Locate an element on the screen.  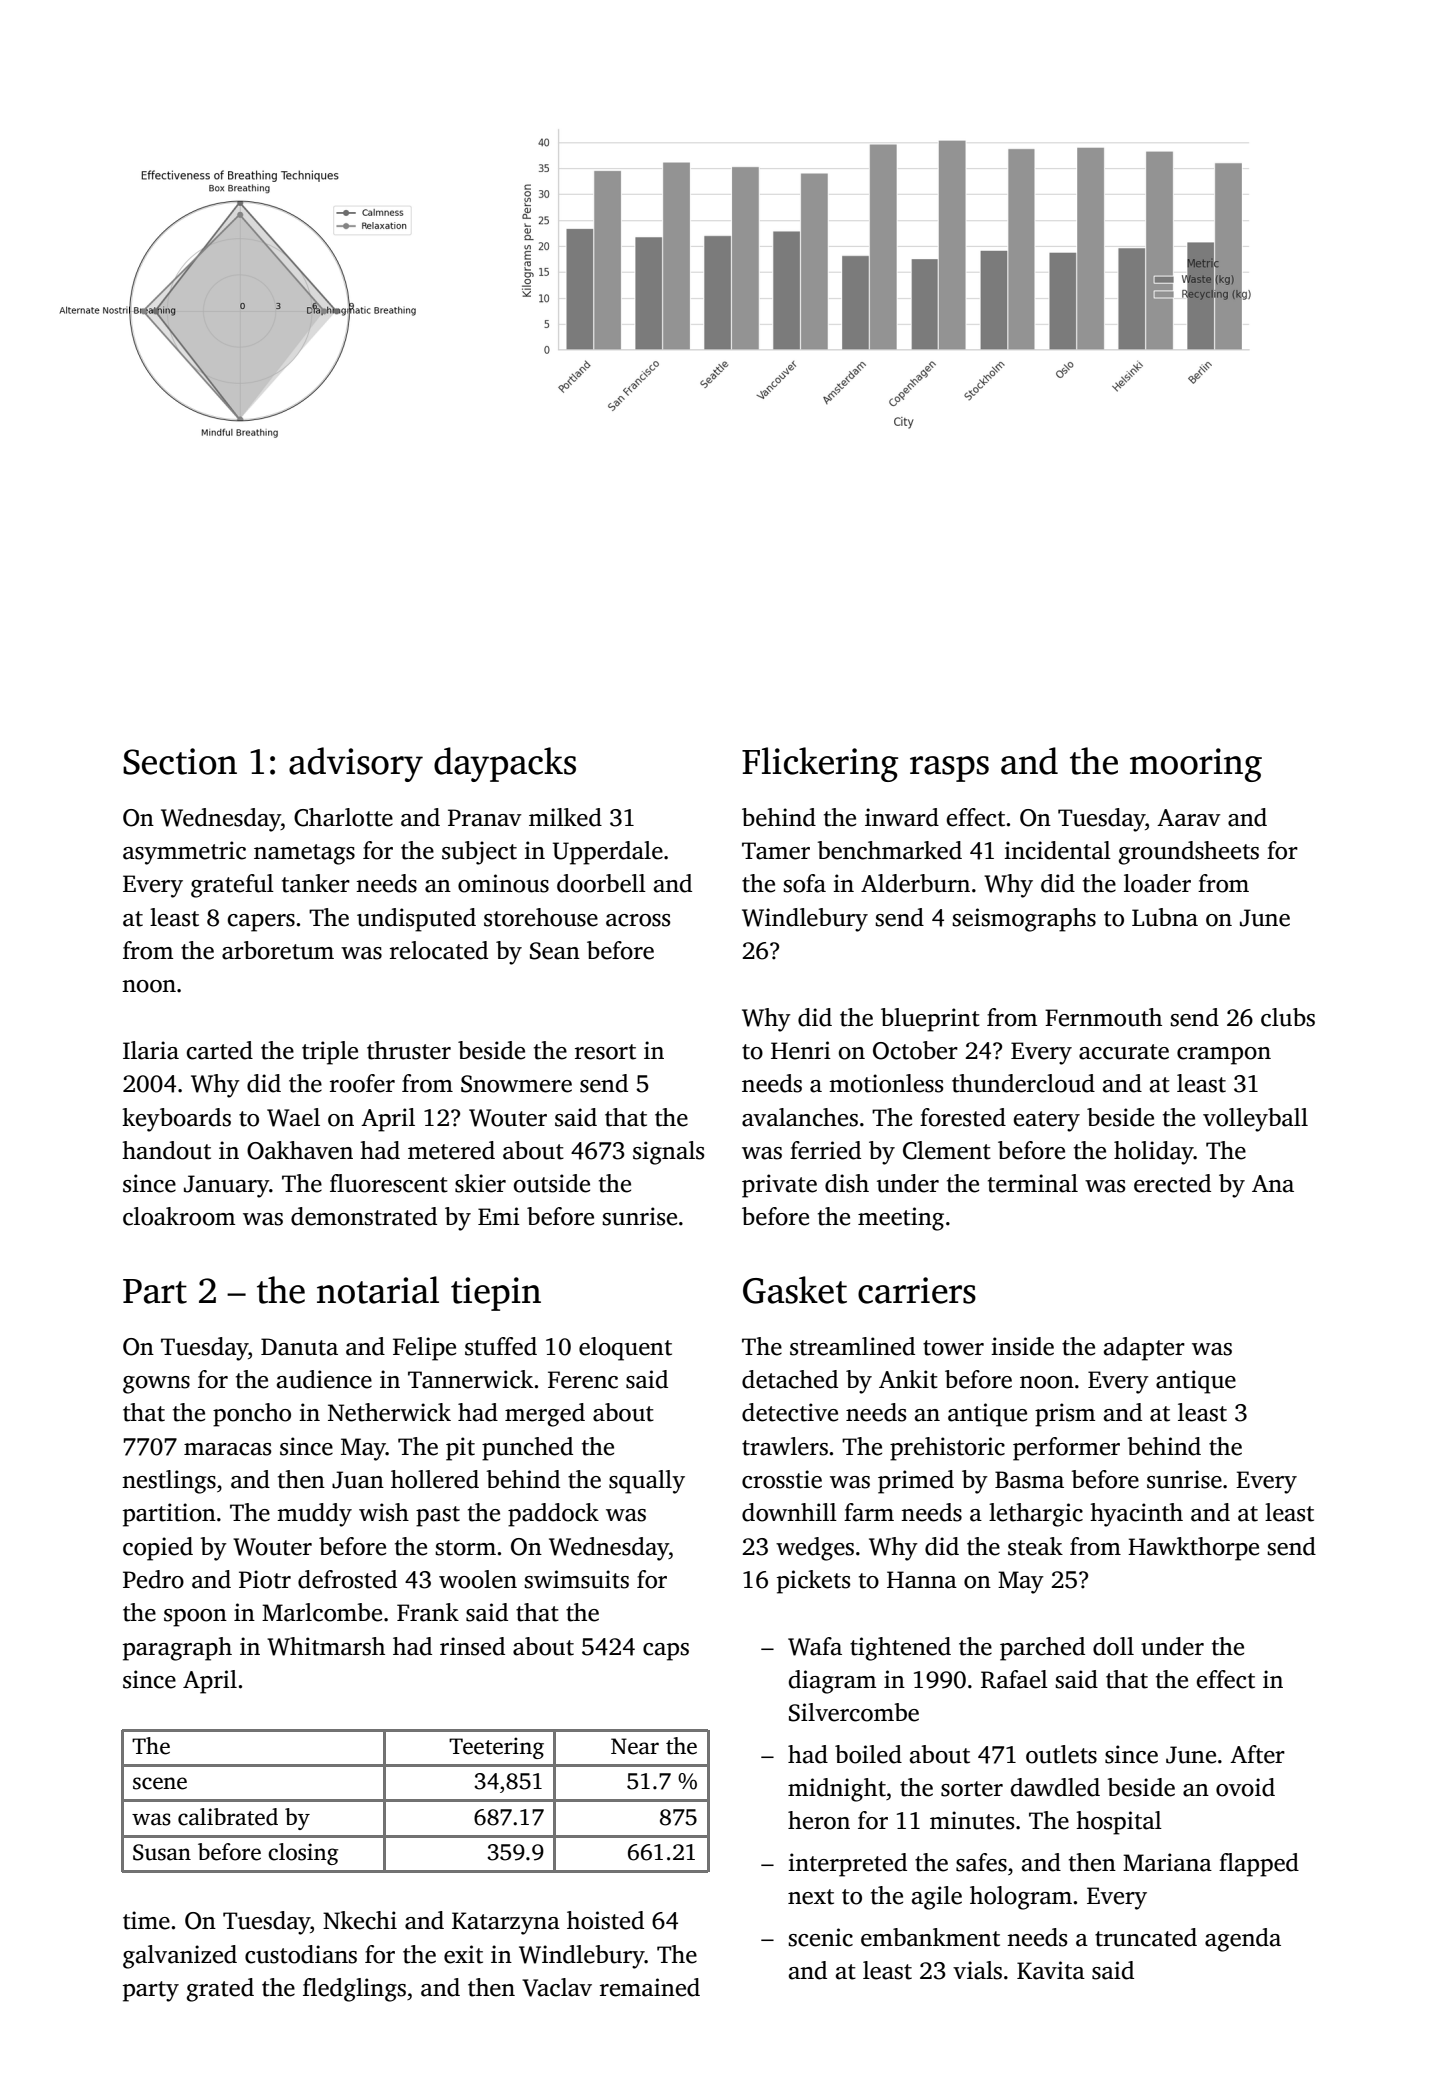
Snowmere is located at coordinates (516, 1084).
